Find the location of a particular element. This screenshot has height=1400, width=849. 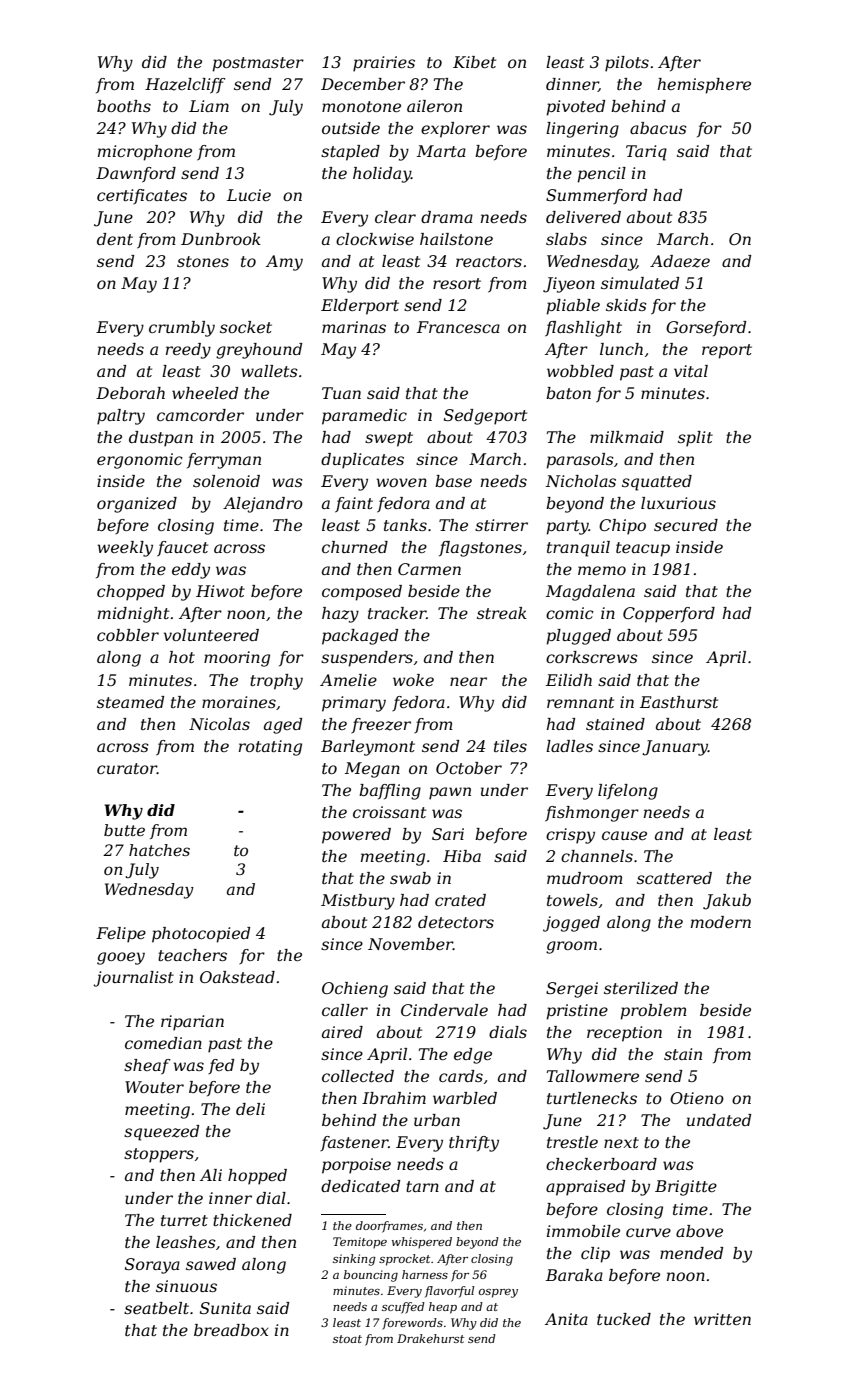

steamed is located at coordinates (130, 702).
